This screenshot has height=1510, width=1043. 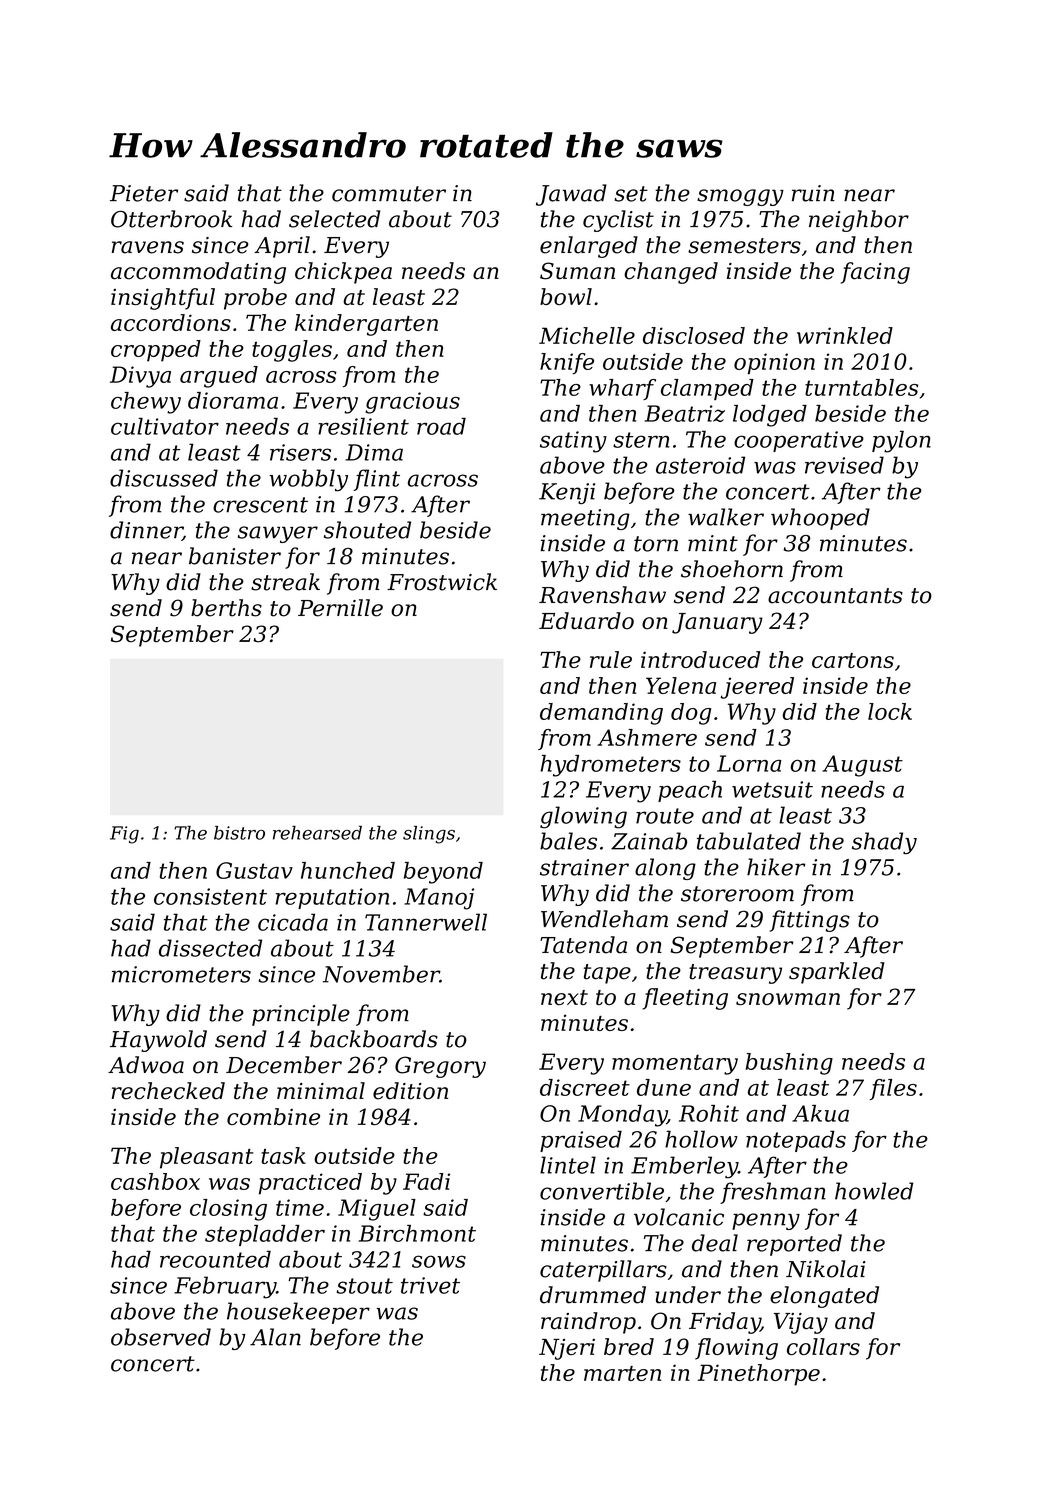 What do you see at coordinates (430, 1285) in the screenshot?
I see `trivet` at bounding box center [430, 1285].
